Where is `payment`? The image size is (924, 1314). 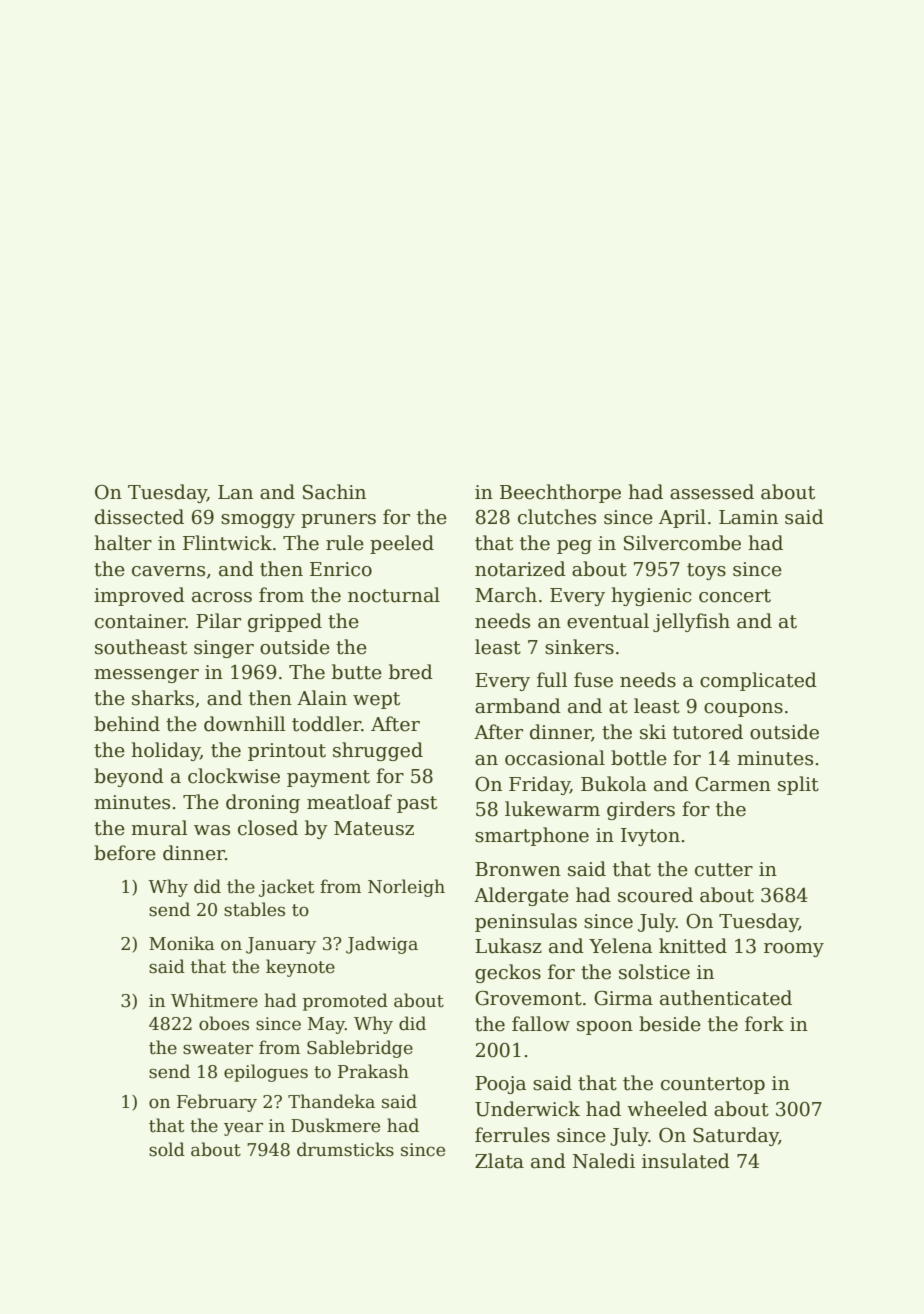 payment is located at coordinates (328, 778).
